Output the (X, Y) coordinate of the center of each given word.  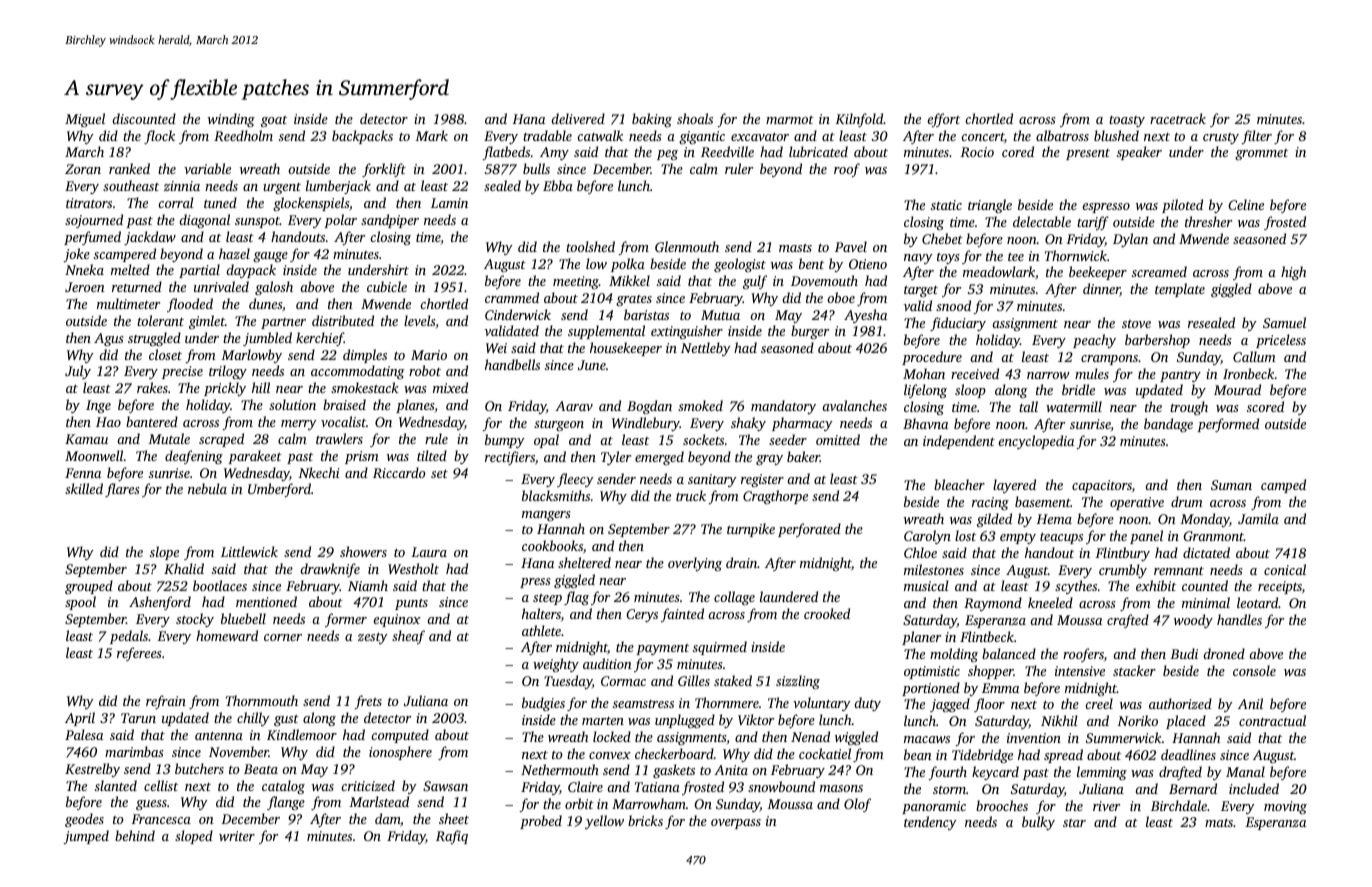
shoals (695, 118)
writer (237, 836)
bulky (1038, 823)
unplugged (685, 721)
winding (231, 120)
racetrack (1178, 118)
